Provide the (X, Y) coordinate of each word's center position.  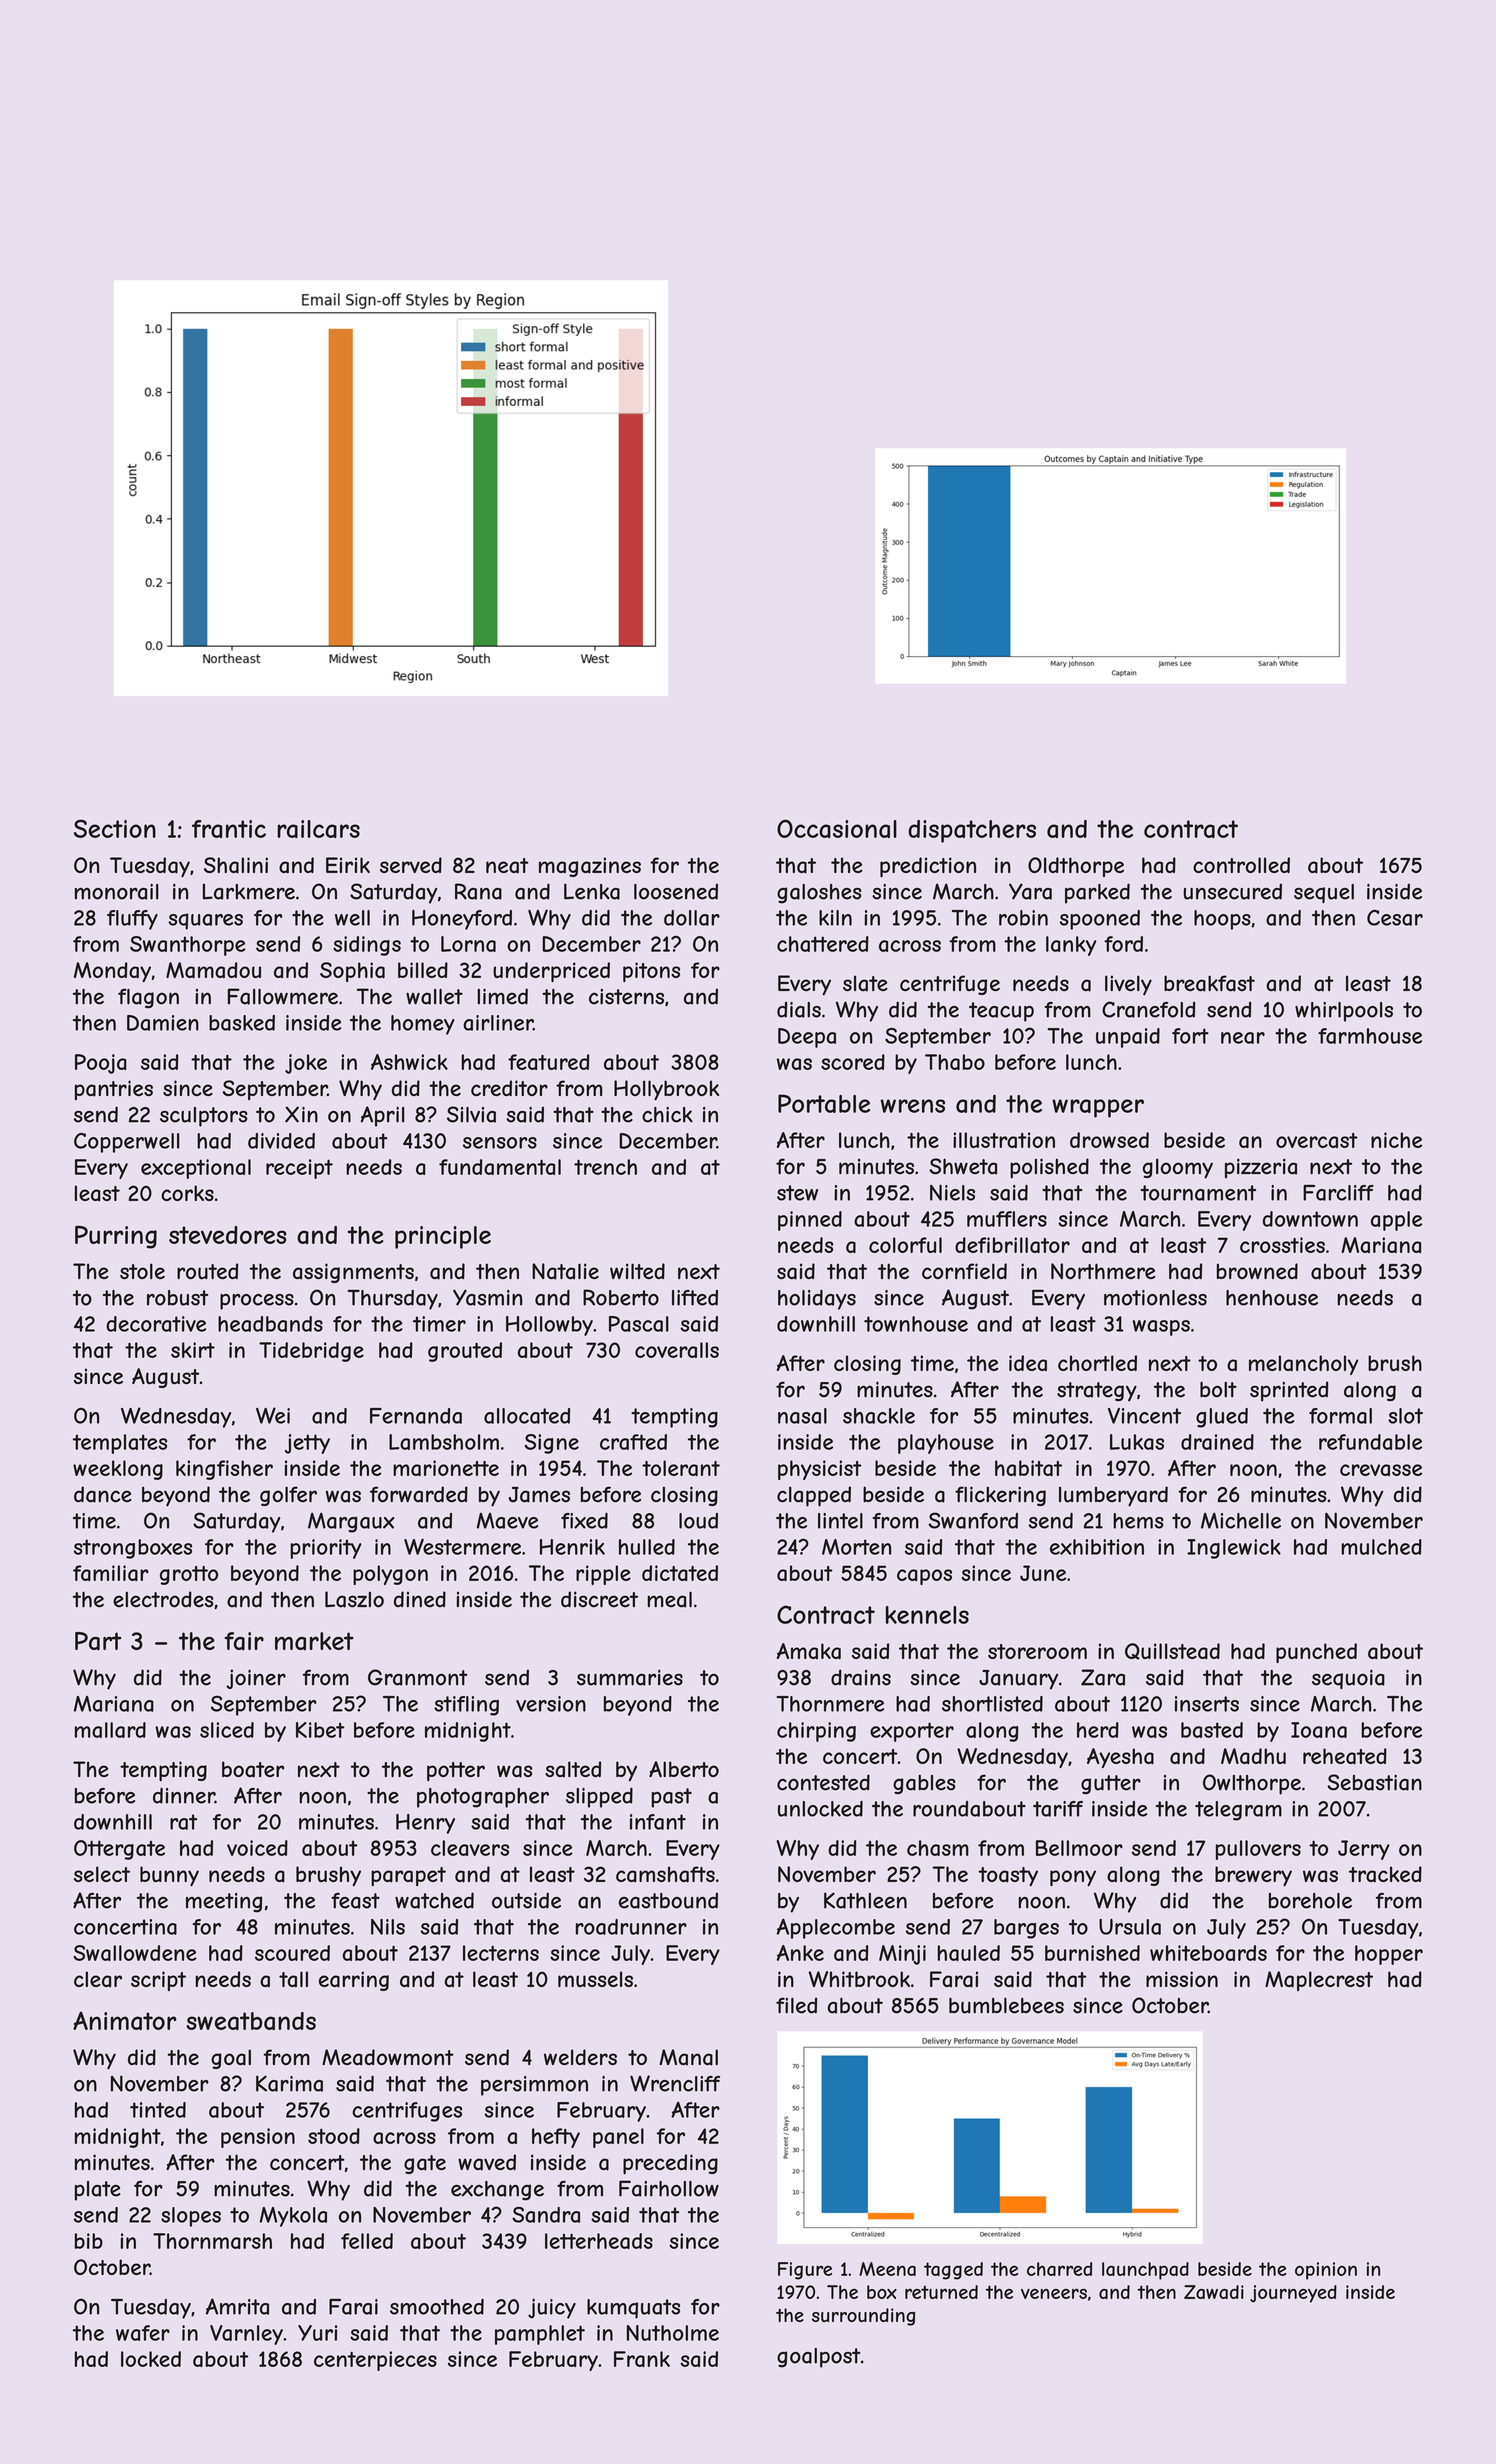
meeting (224, 1903)
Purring (116, 1237)
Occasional (837, 828)
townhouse (916, 1324)
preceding (670, 2164)
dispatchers (972, 831)
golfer (288, 1496)
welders (580, 2057)
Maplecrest (1319, 1981)
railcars (318, 829)
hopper (1389, 1955)
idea (1028, 1363)
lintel (840, 1521)
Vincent (1144, 1416)
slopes (191, 2217)
